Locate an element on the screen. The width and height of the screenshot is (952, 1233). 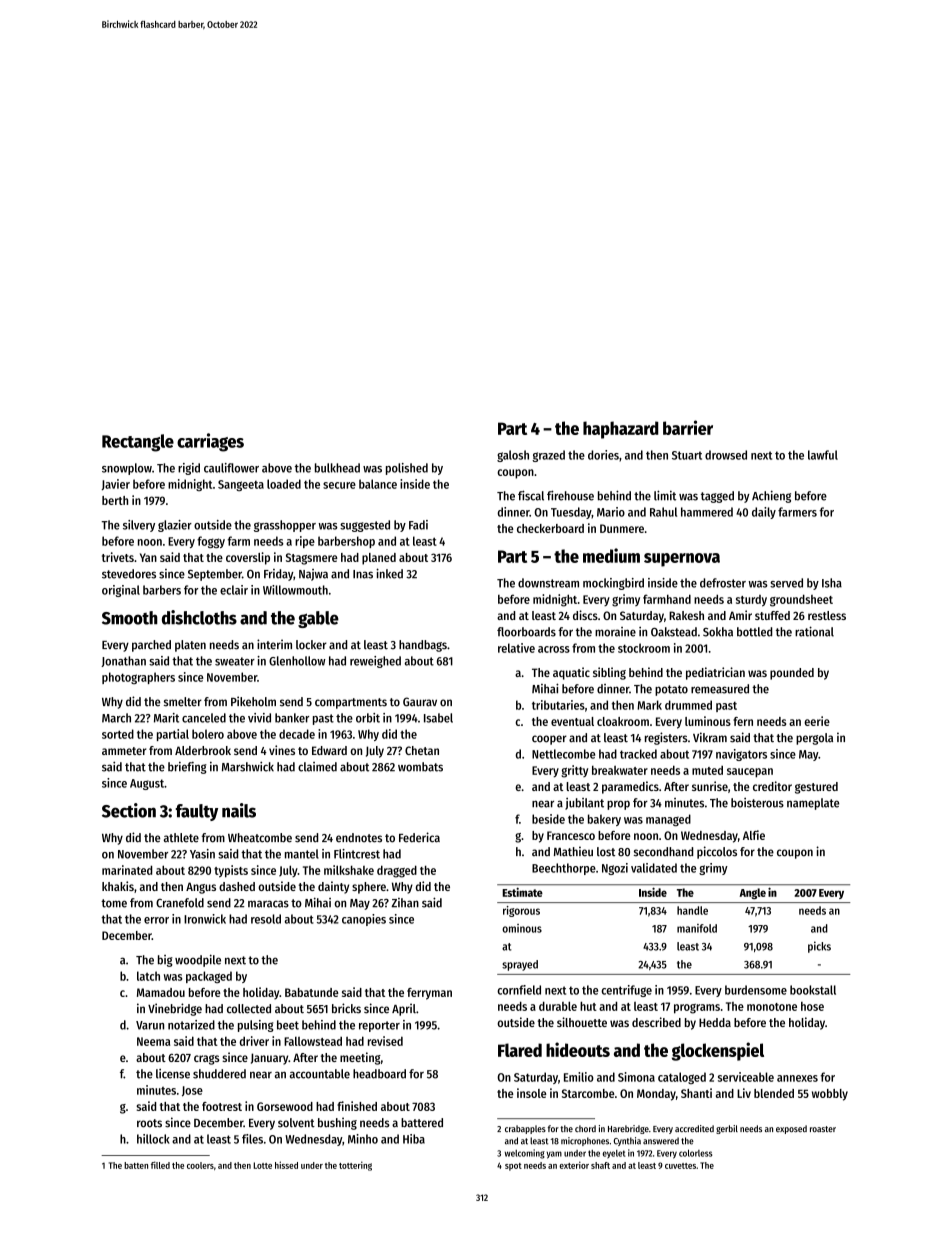
tottering is located at coordinates (355, 1166).
